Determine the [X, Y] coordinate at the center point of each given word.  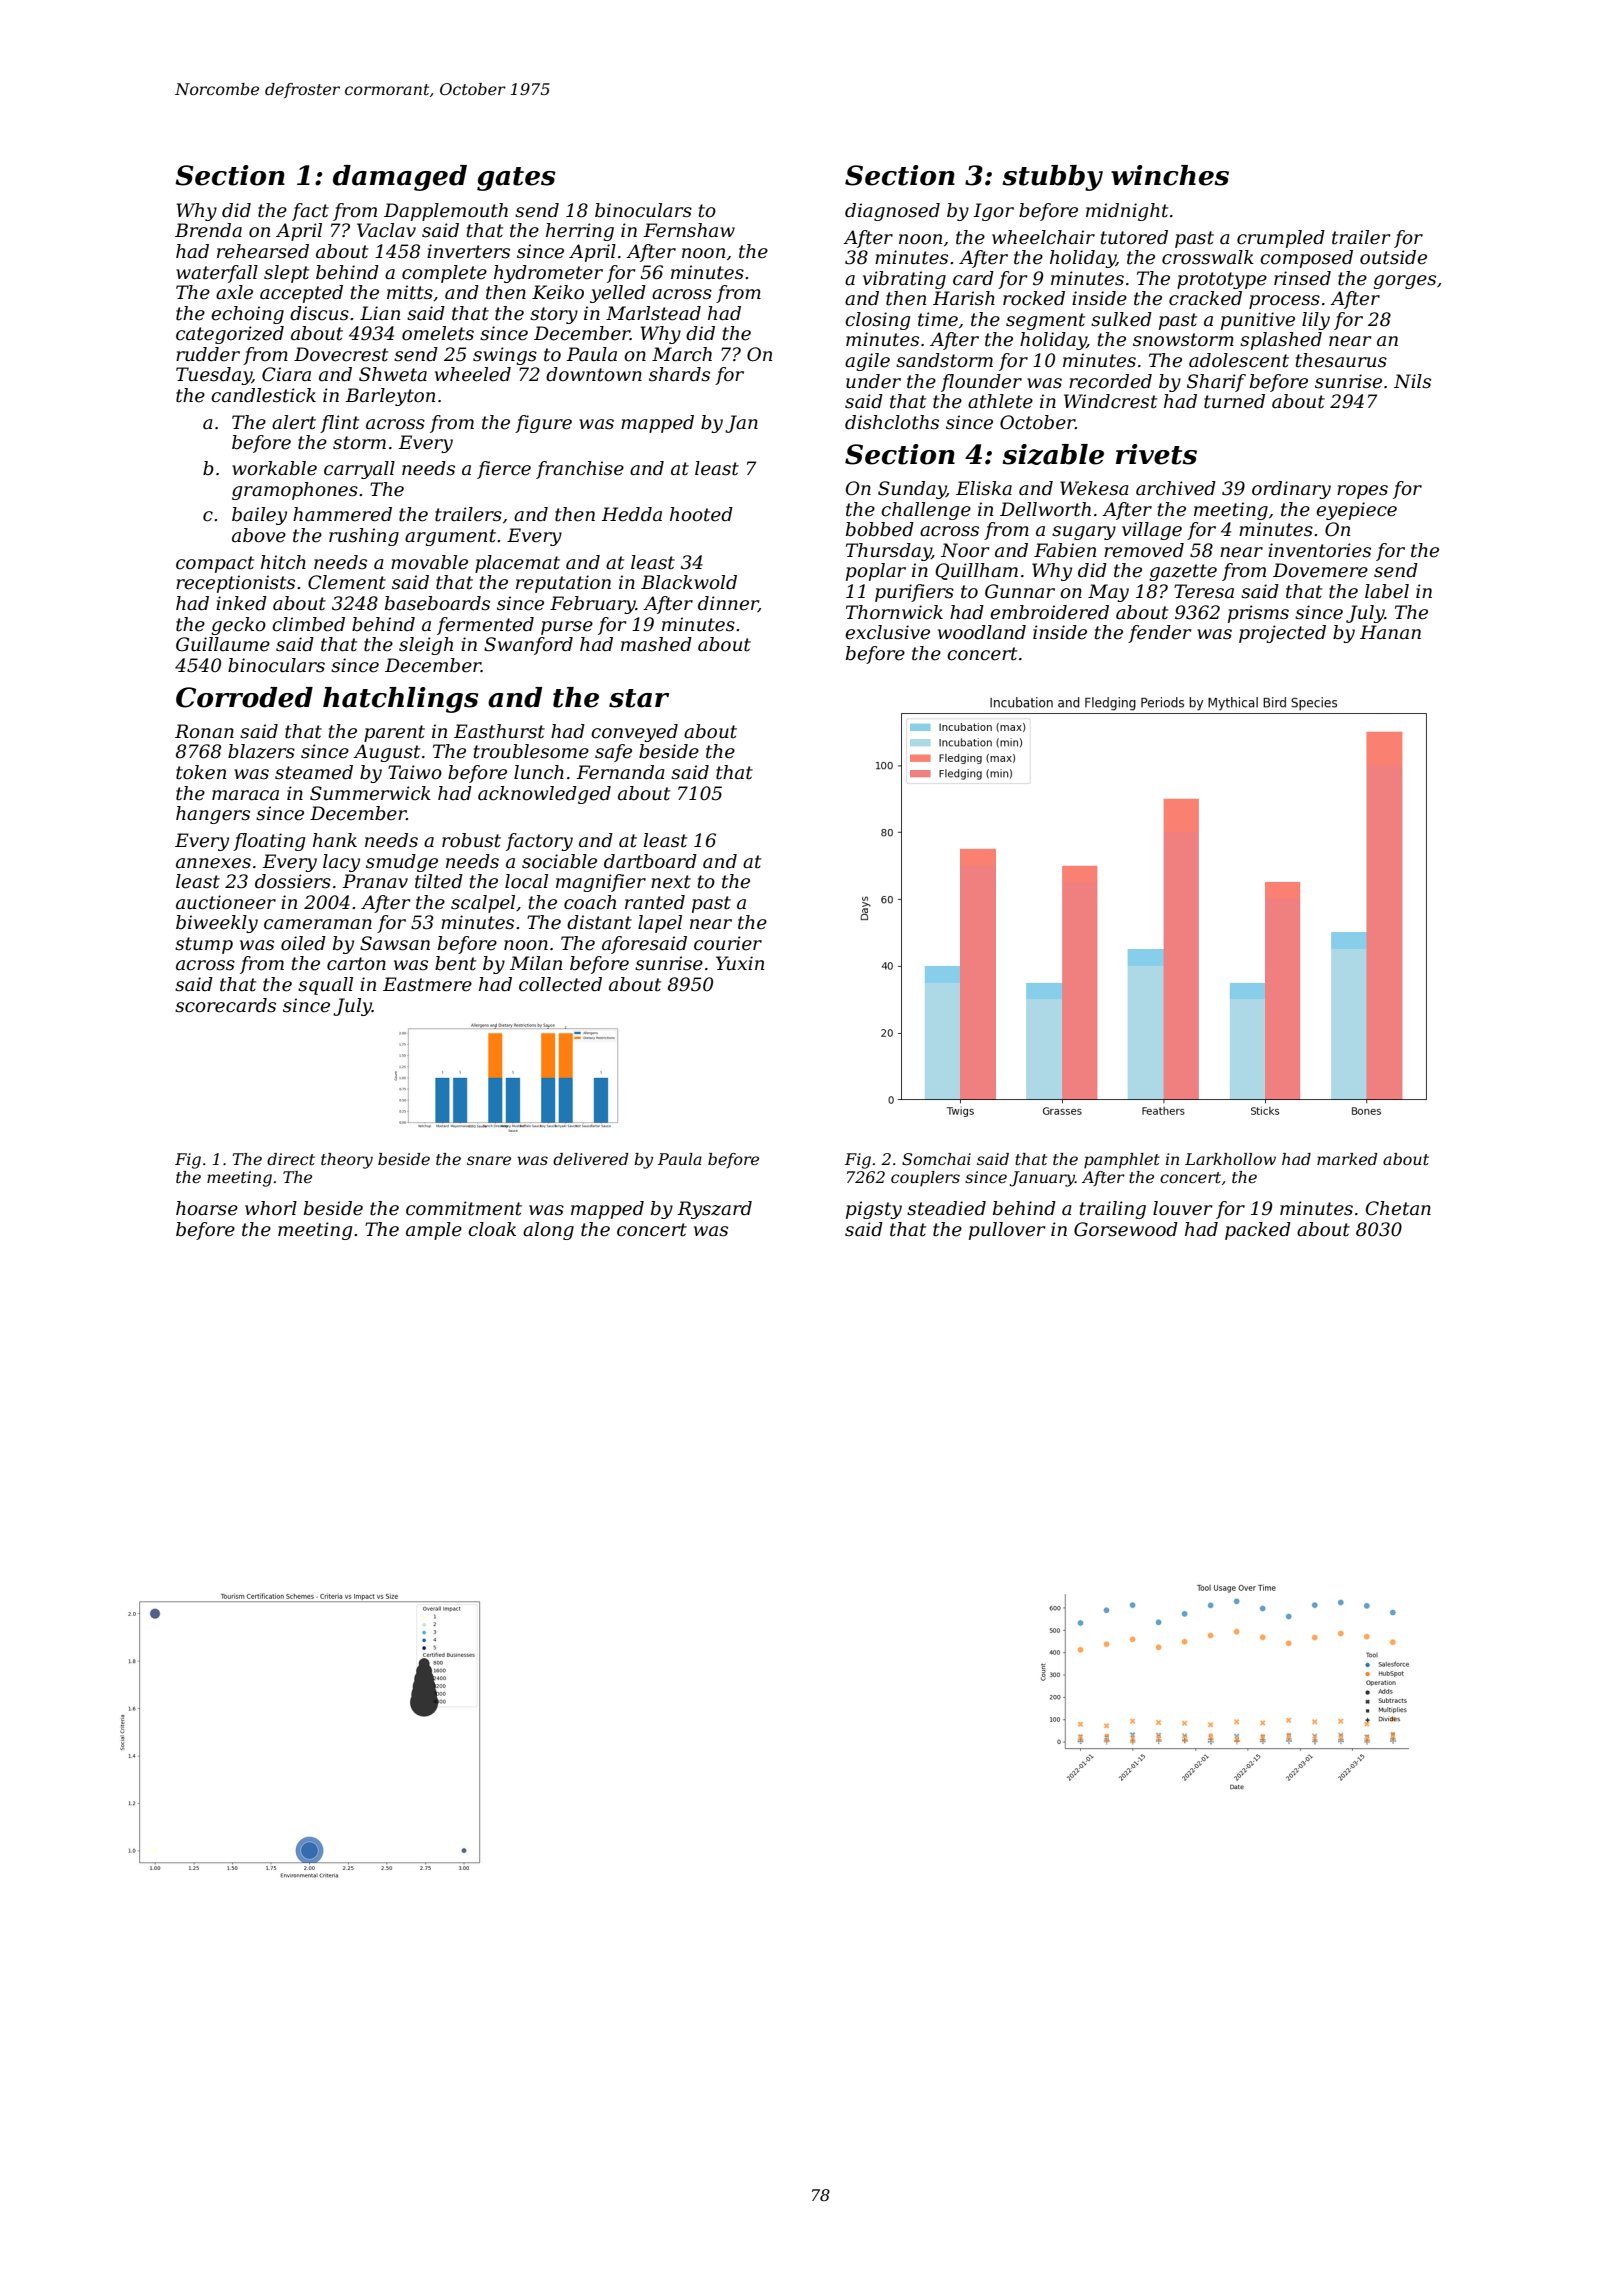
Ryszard [714, 1210]
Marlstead [653, 313]
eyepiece [1356, 511]
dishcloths [892, 422]
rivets [1156, 454]
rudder [208, 354]
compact [215, 564]
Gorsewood [1126, 1229]
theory [347, 1161]
